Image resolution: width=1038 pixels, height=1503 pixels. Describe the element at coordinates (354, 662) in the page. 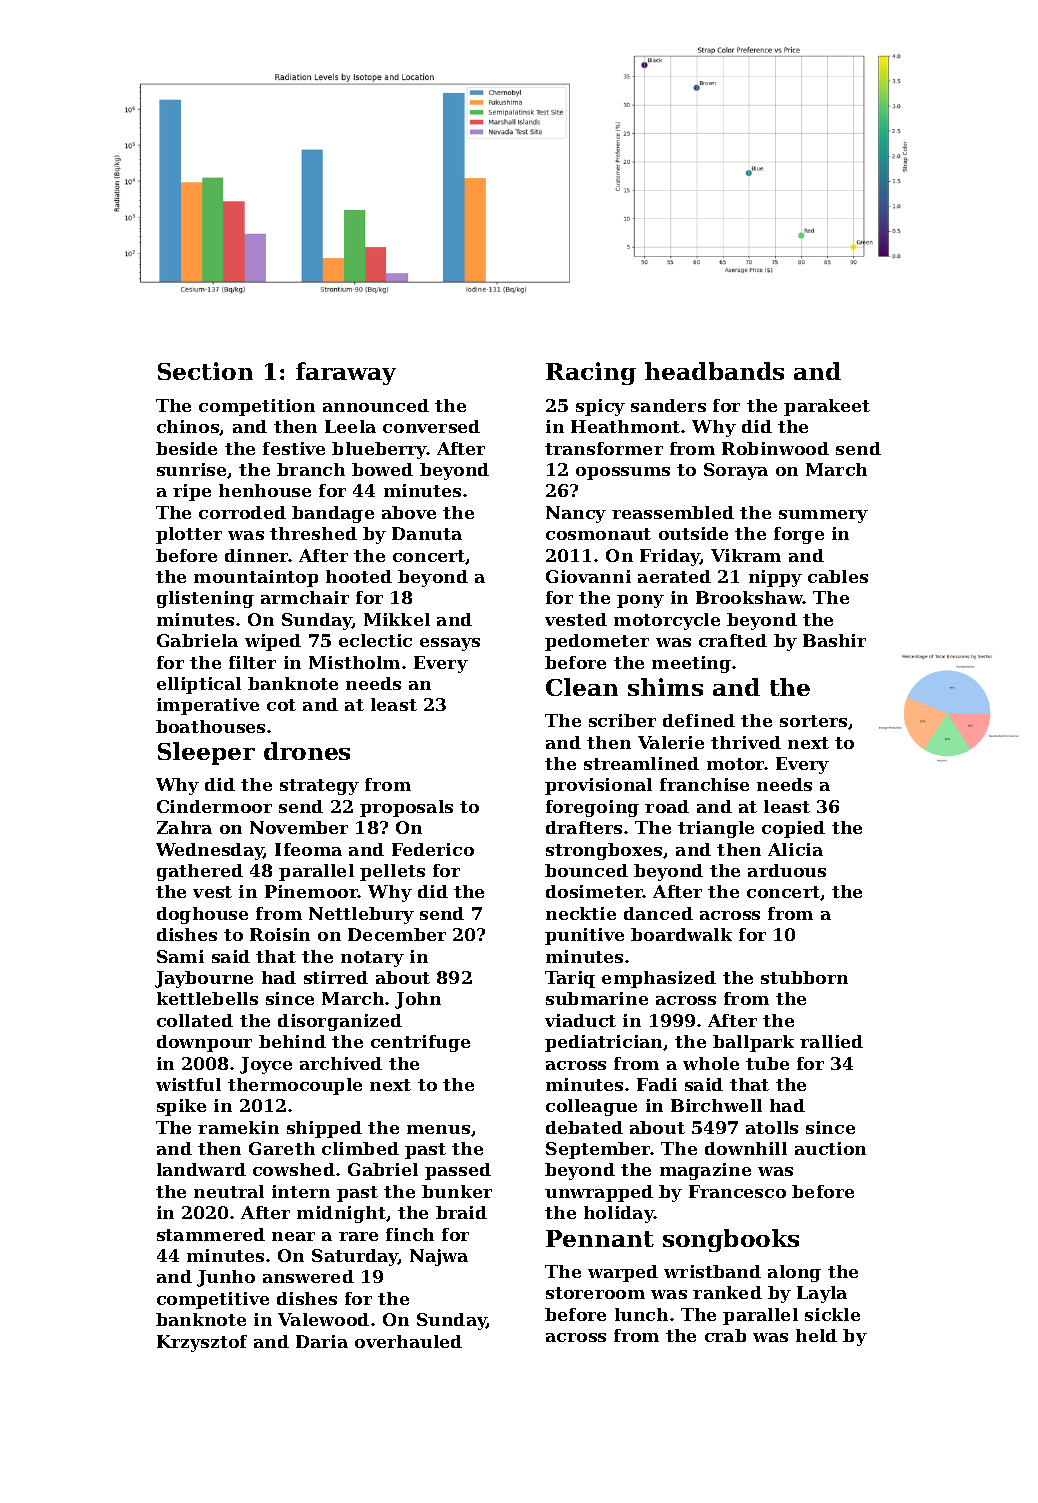

I see `Mistholm` at that location.
